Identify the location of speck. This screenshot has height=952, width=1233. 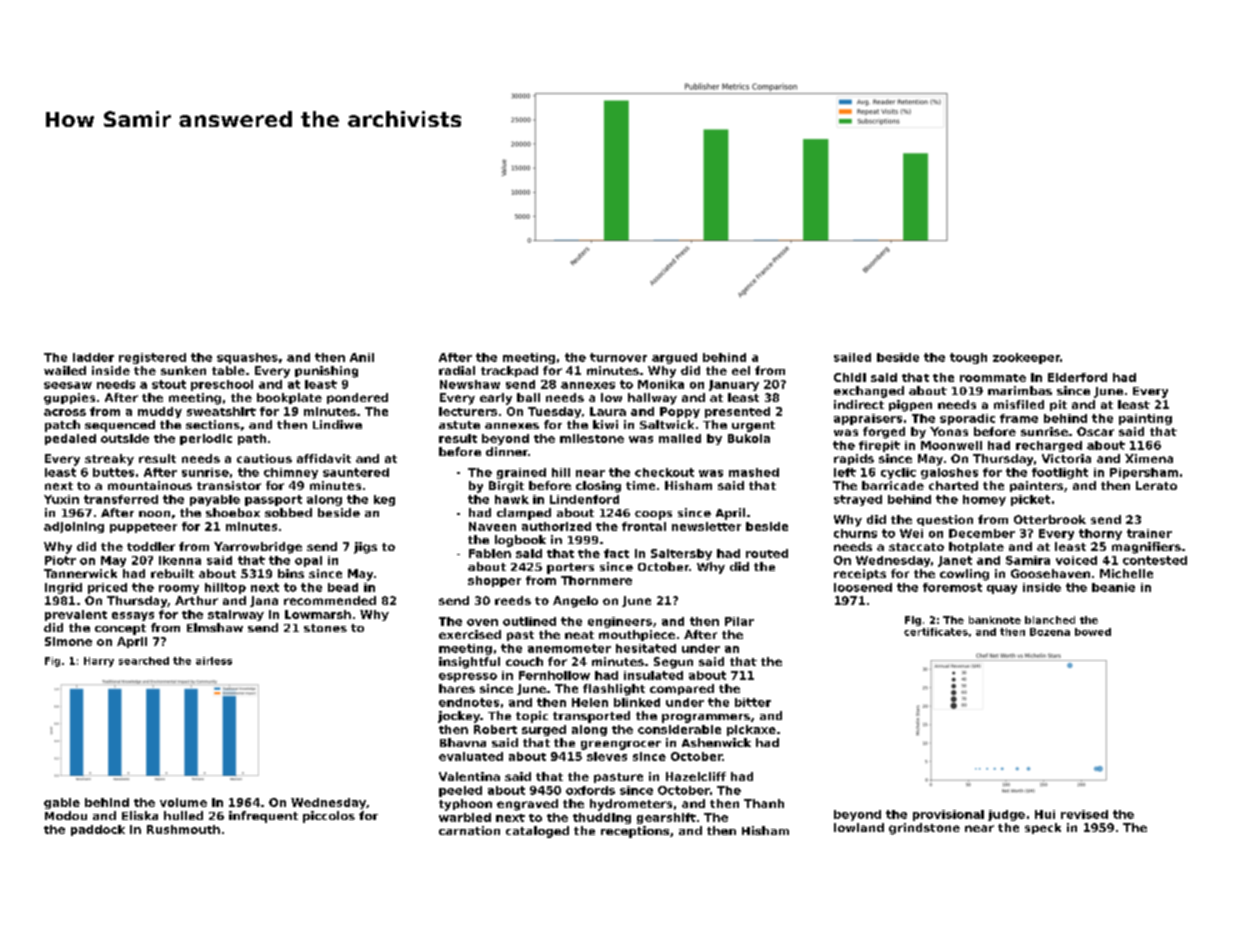
(1043, 828).
